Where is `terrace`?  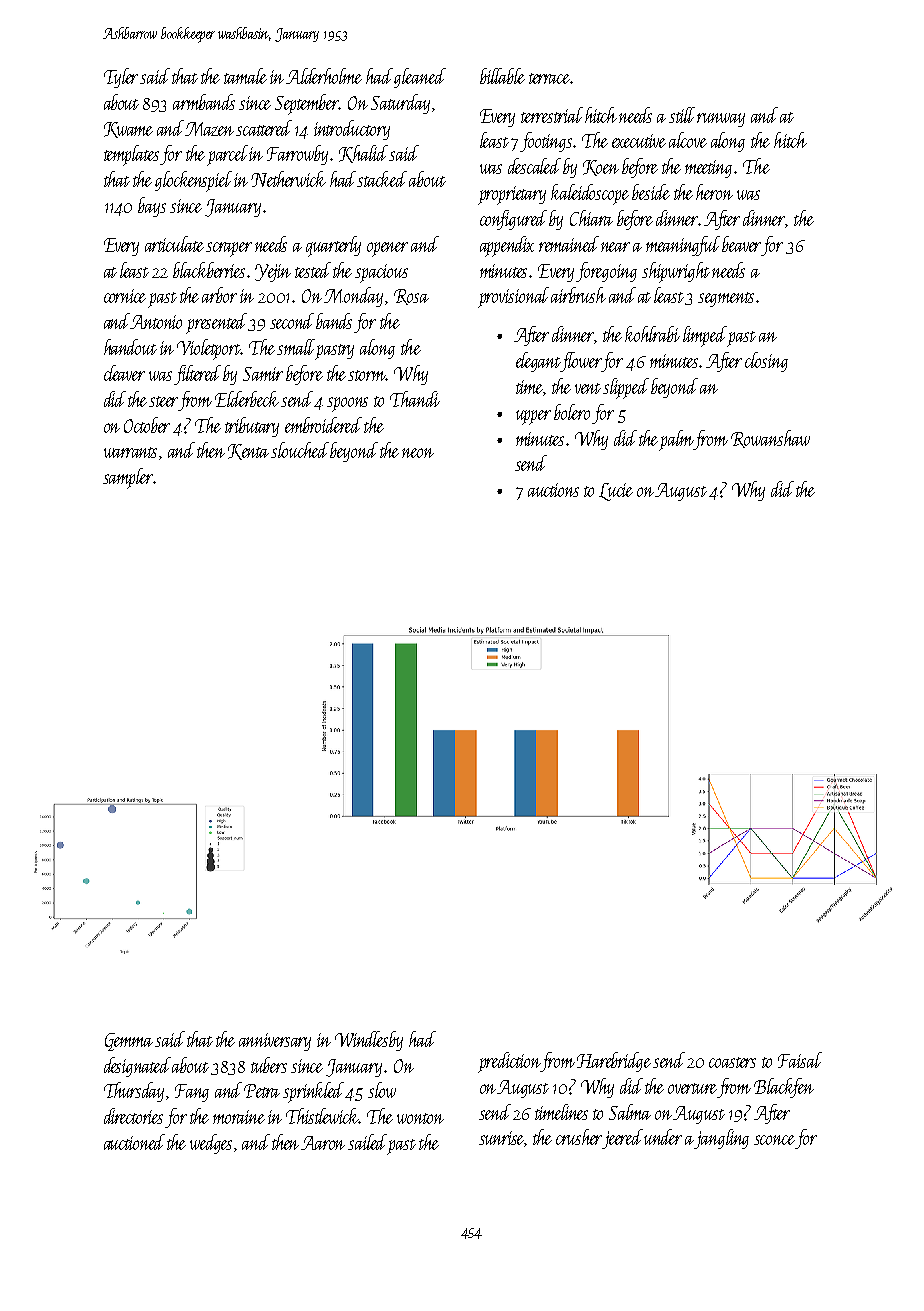 terrace is located at coordinates (550, 78).
